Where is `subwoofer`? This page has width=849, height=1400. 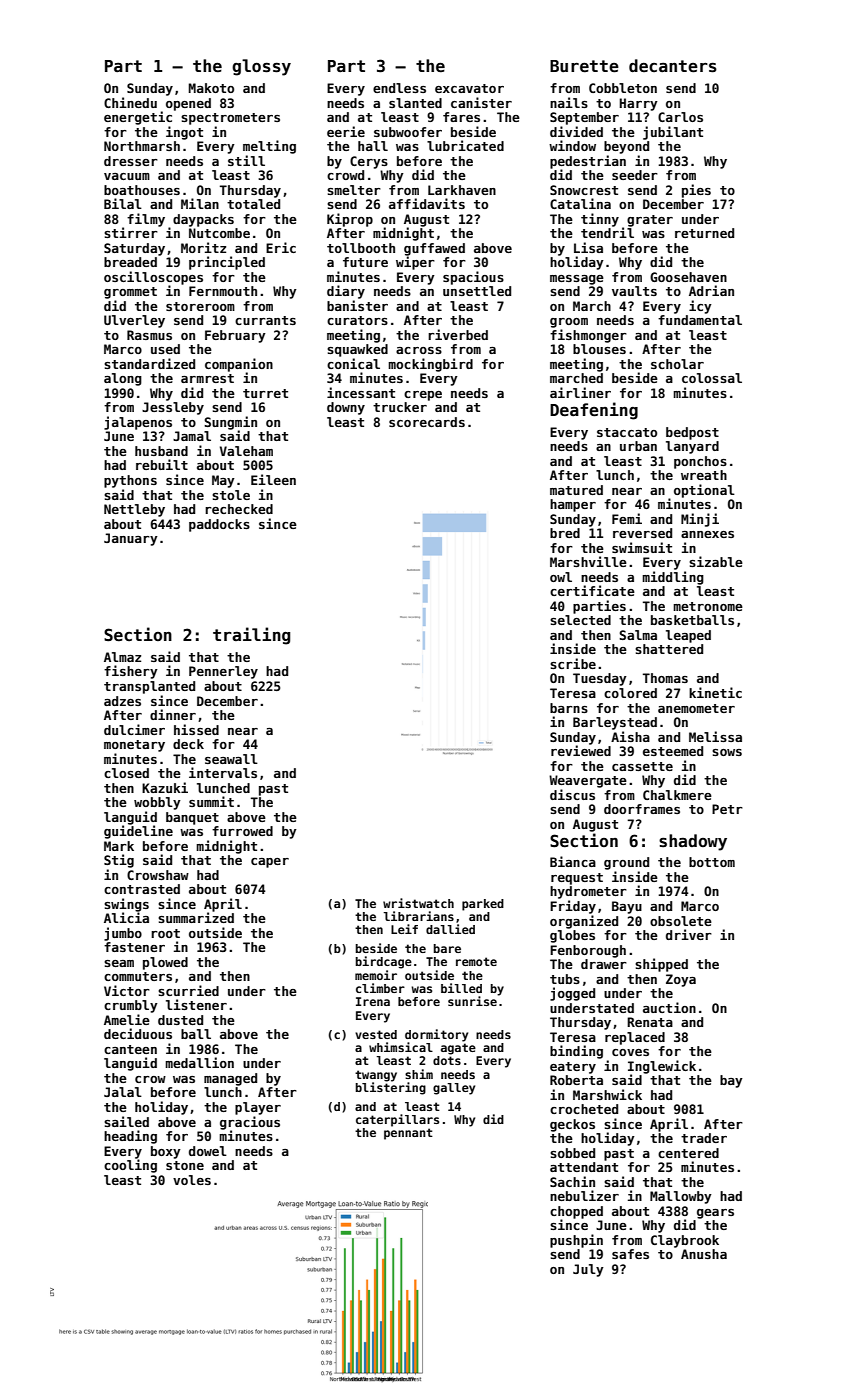
subwoofer is located at coordinates (408, 132).
